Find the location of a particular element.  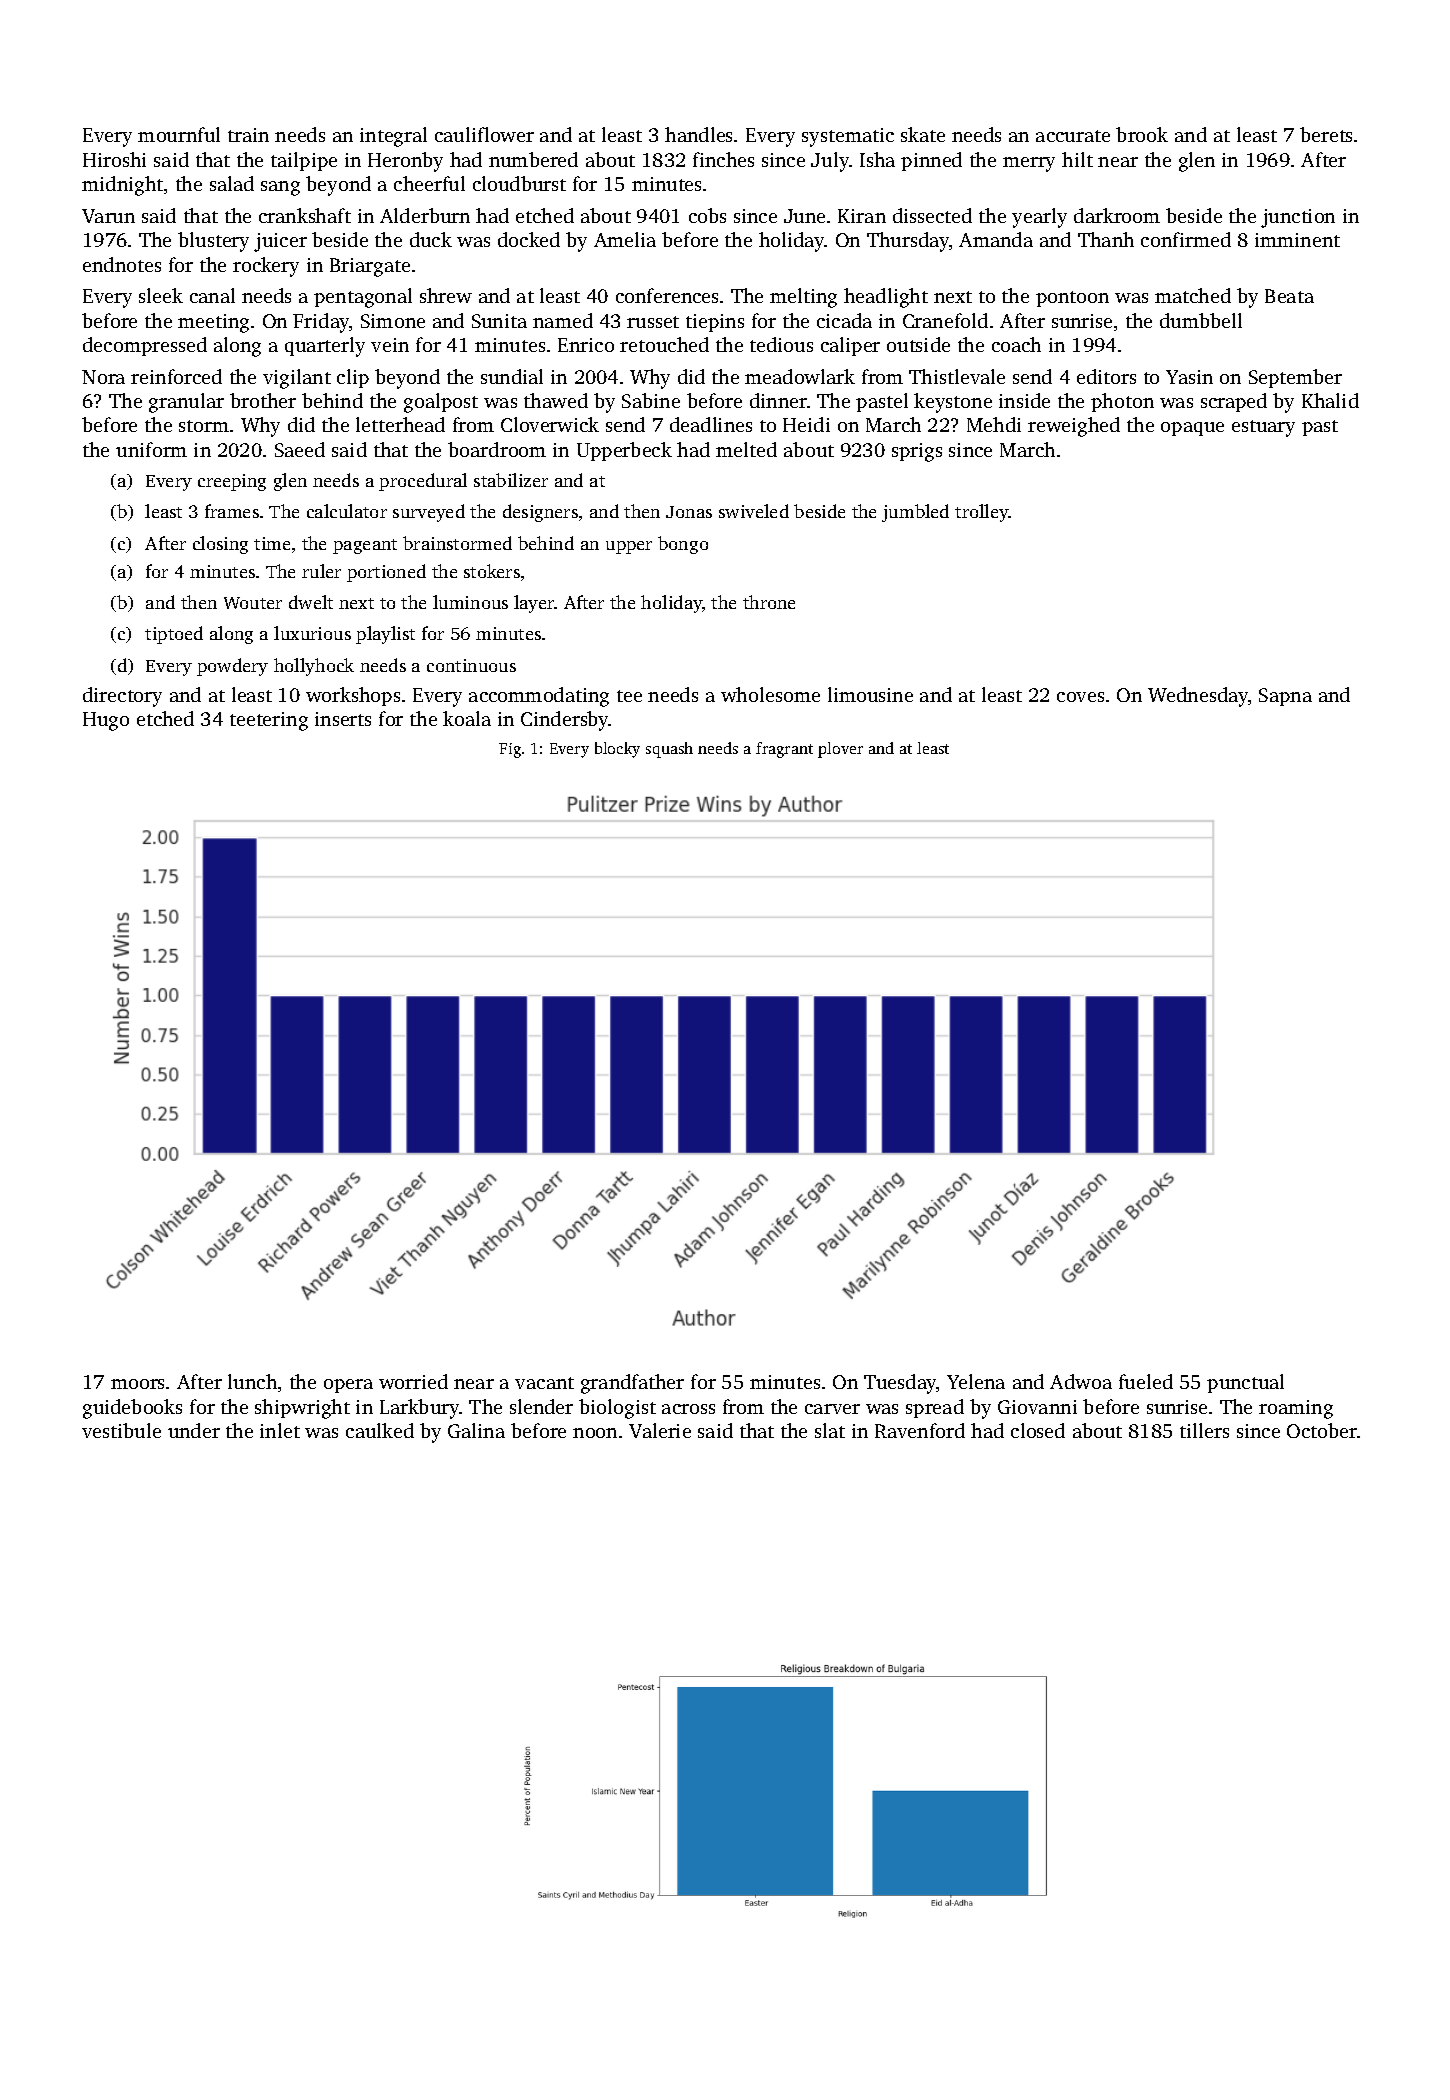

grandfather is located at coordinates (632, 1384).
